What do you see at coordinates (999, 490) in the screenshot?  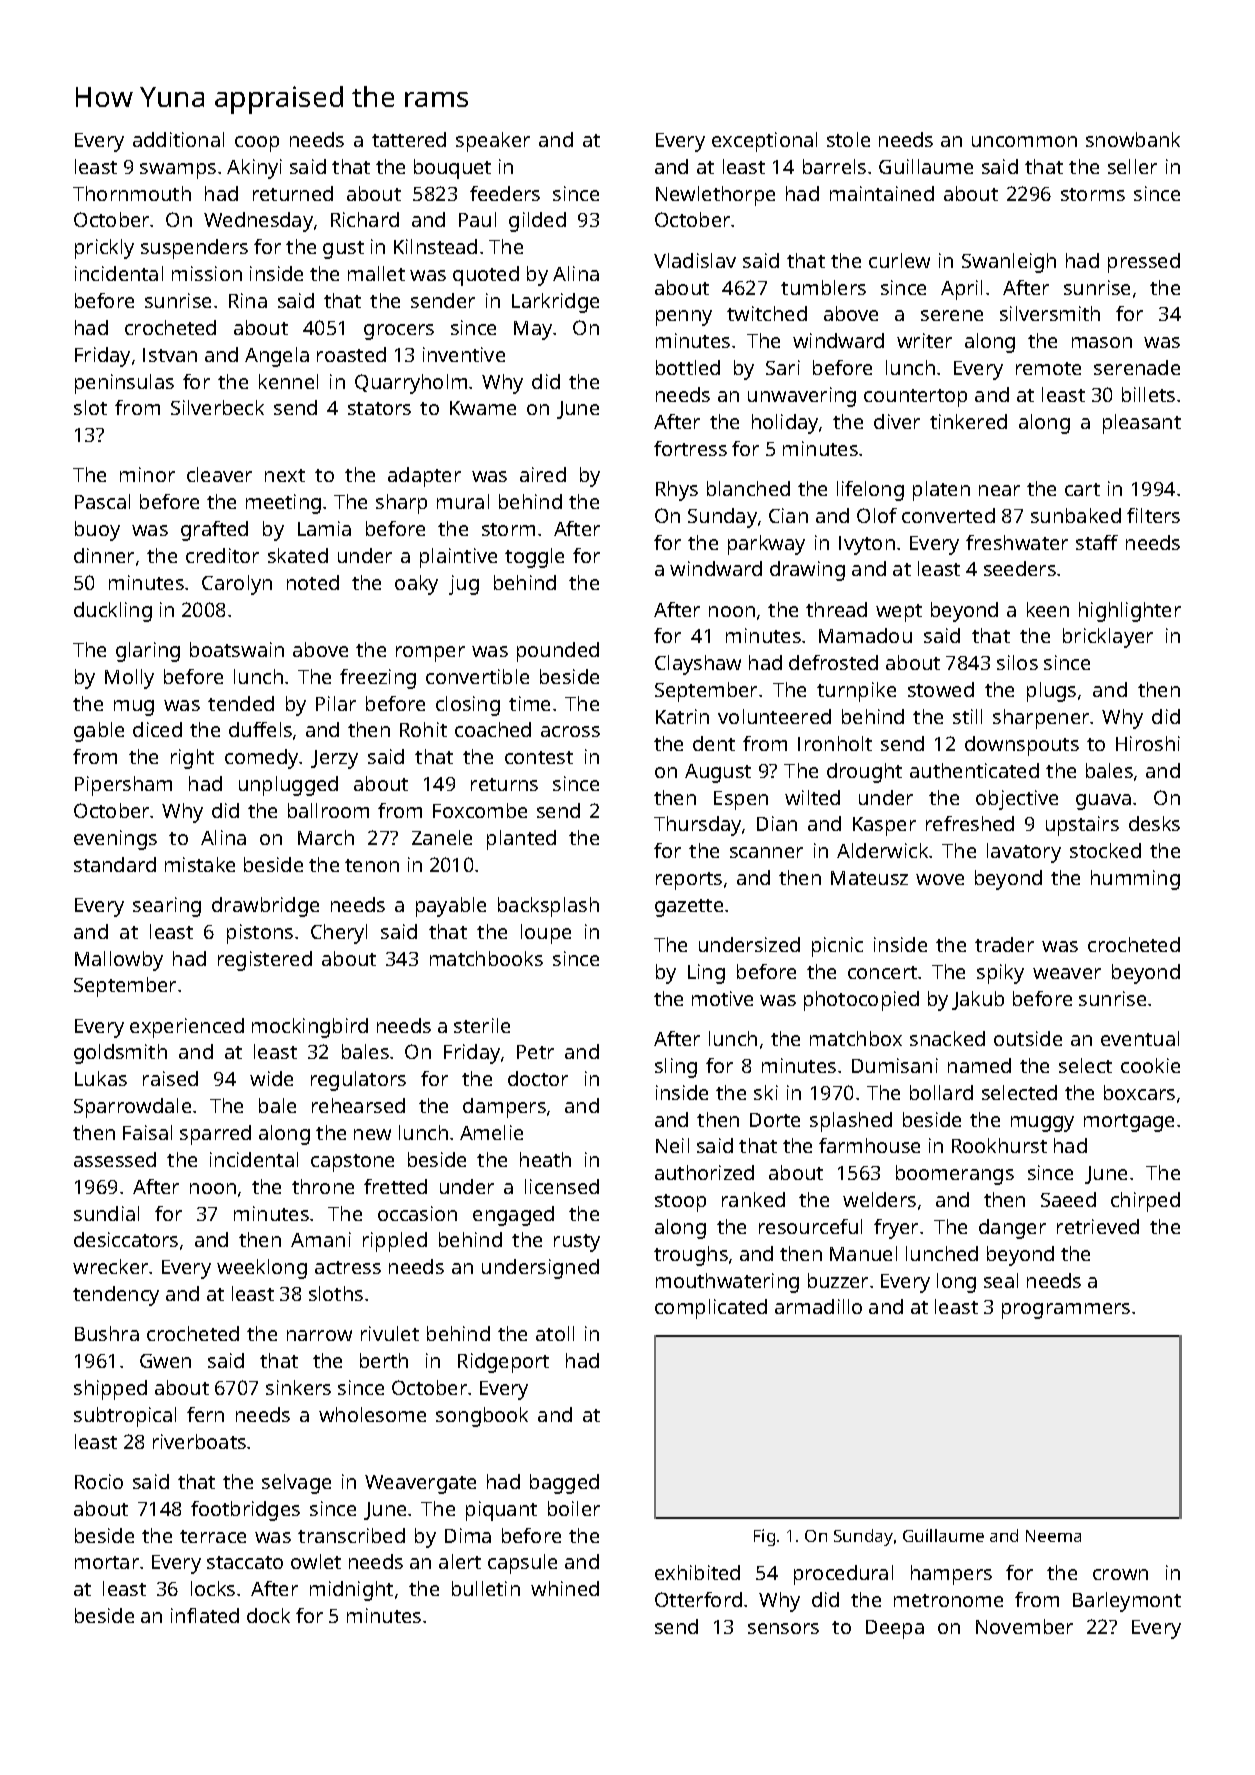 I see `near` at bounding box center [999, 490].
